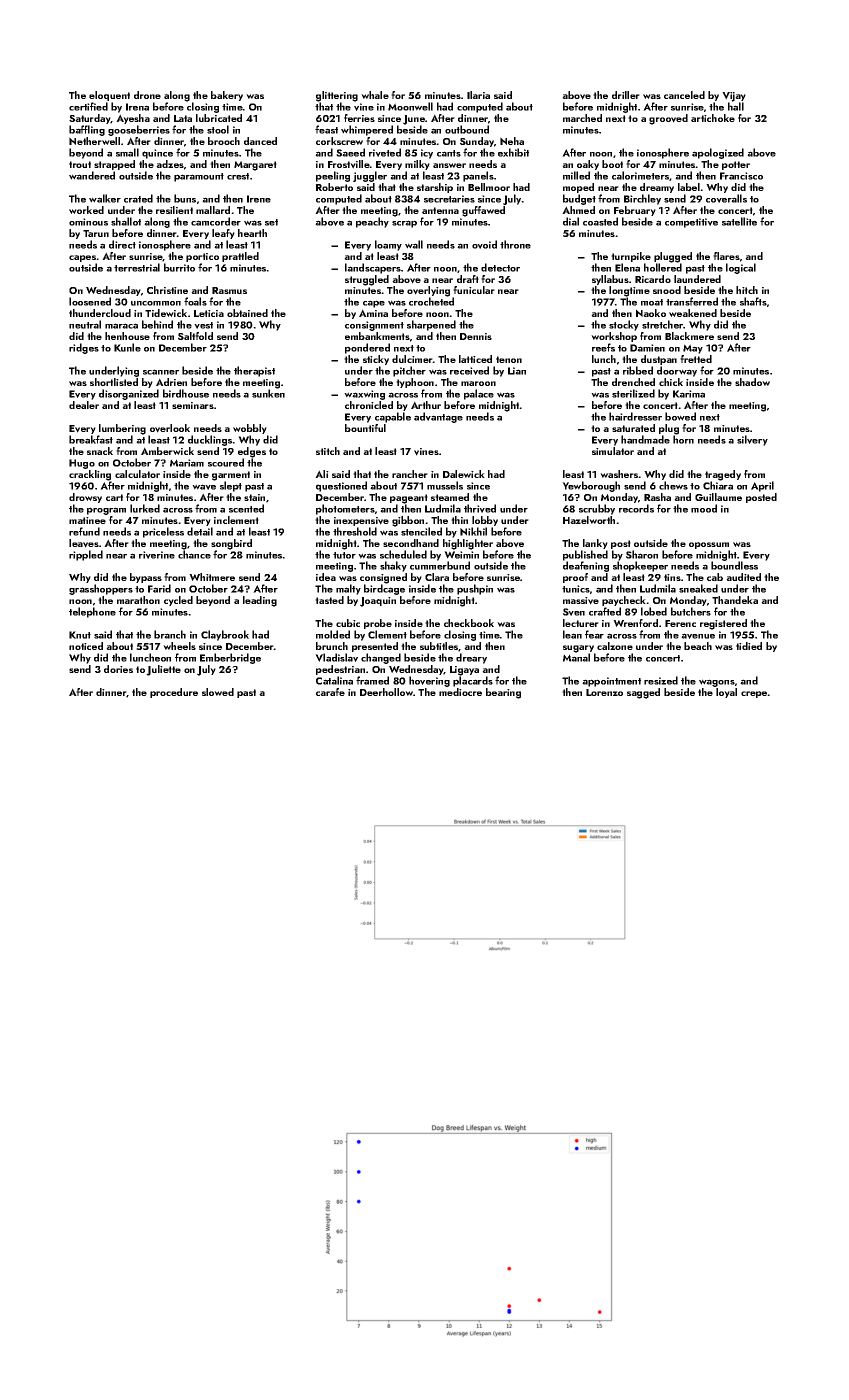 Image resolution: width=849 pixels, height=1400 pixels. Describe the element at coordinates (752, 440) in the screenshot. I see `silvery` at that location.
